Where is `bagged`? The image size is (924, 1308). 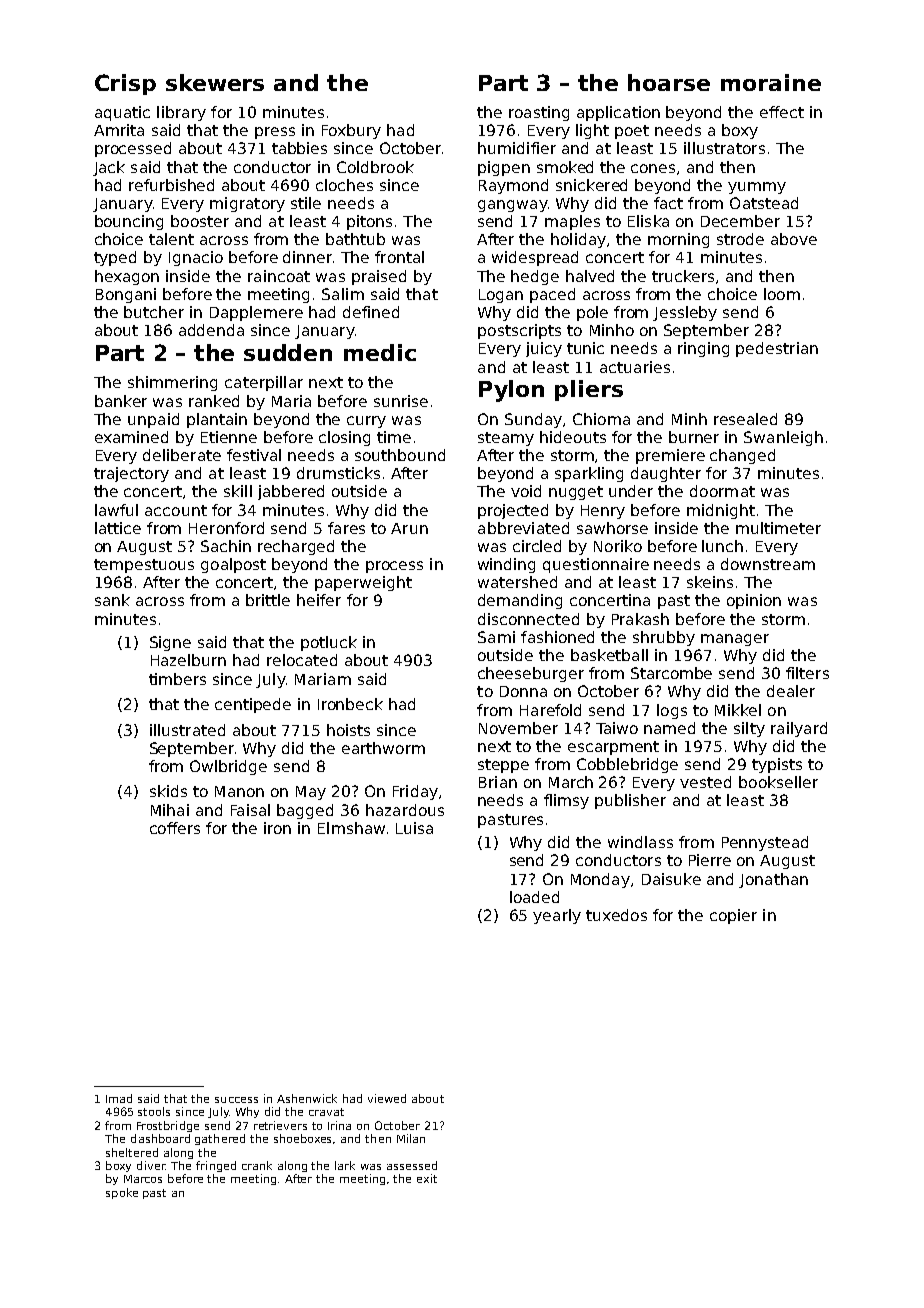
bagged is located at coordinates (305, 811).
